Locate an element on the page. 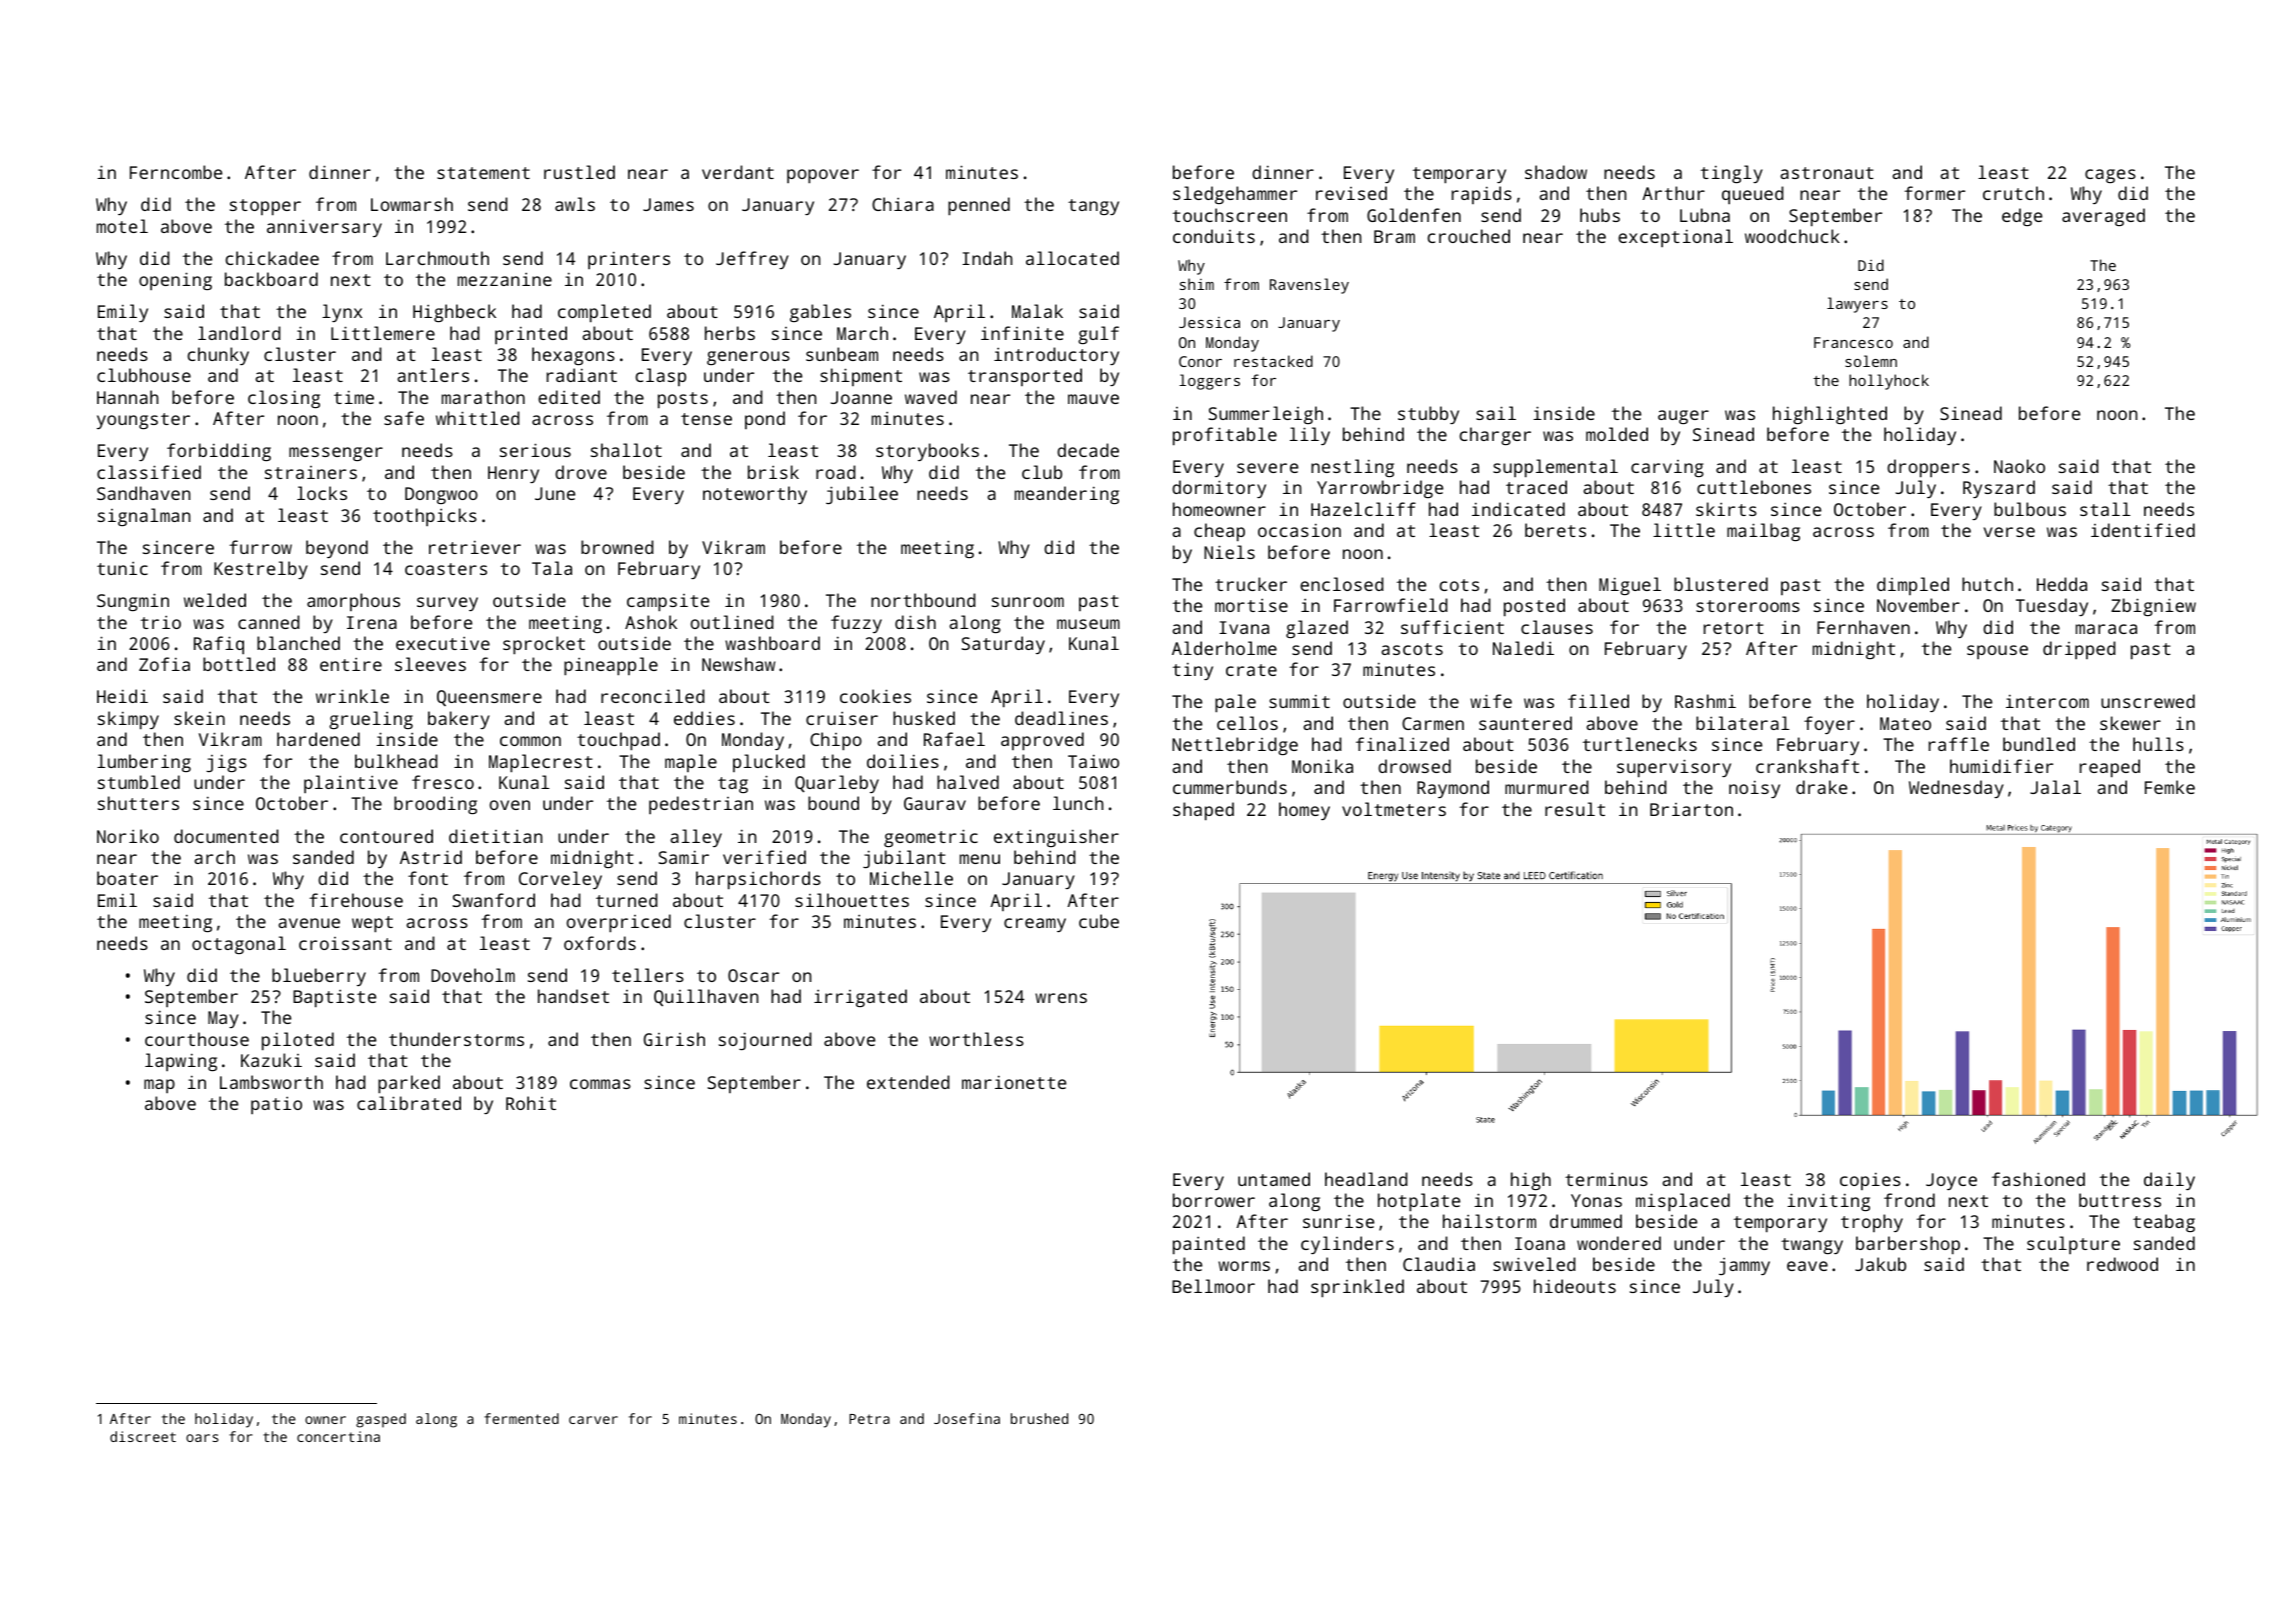  calibrated is located at coordinates (409, 1103).
